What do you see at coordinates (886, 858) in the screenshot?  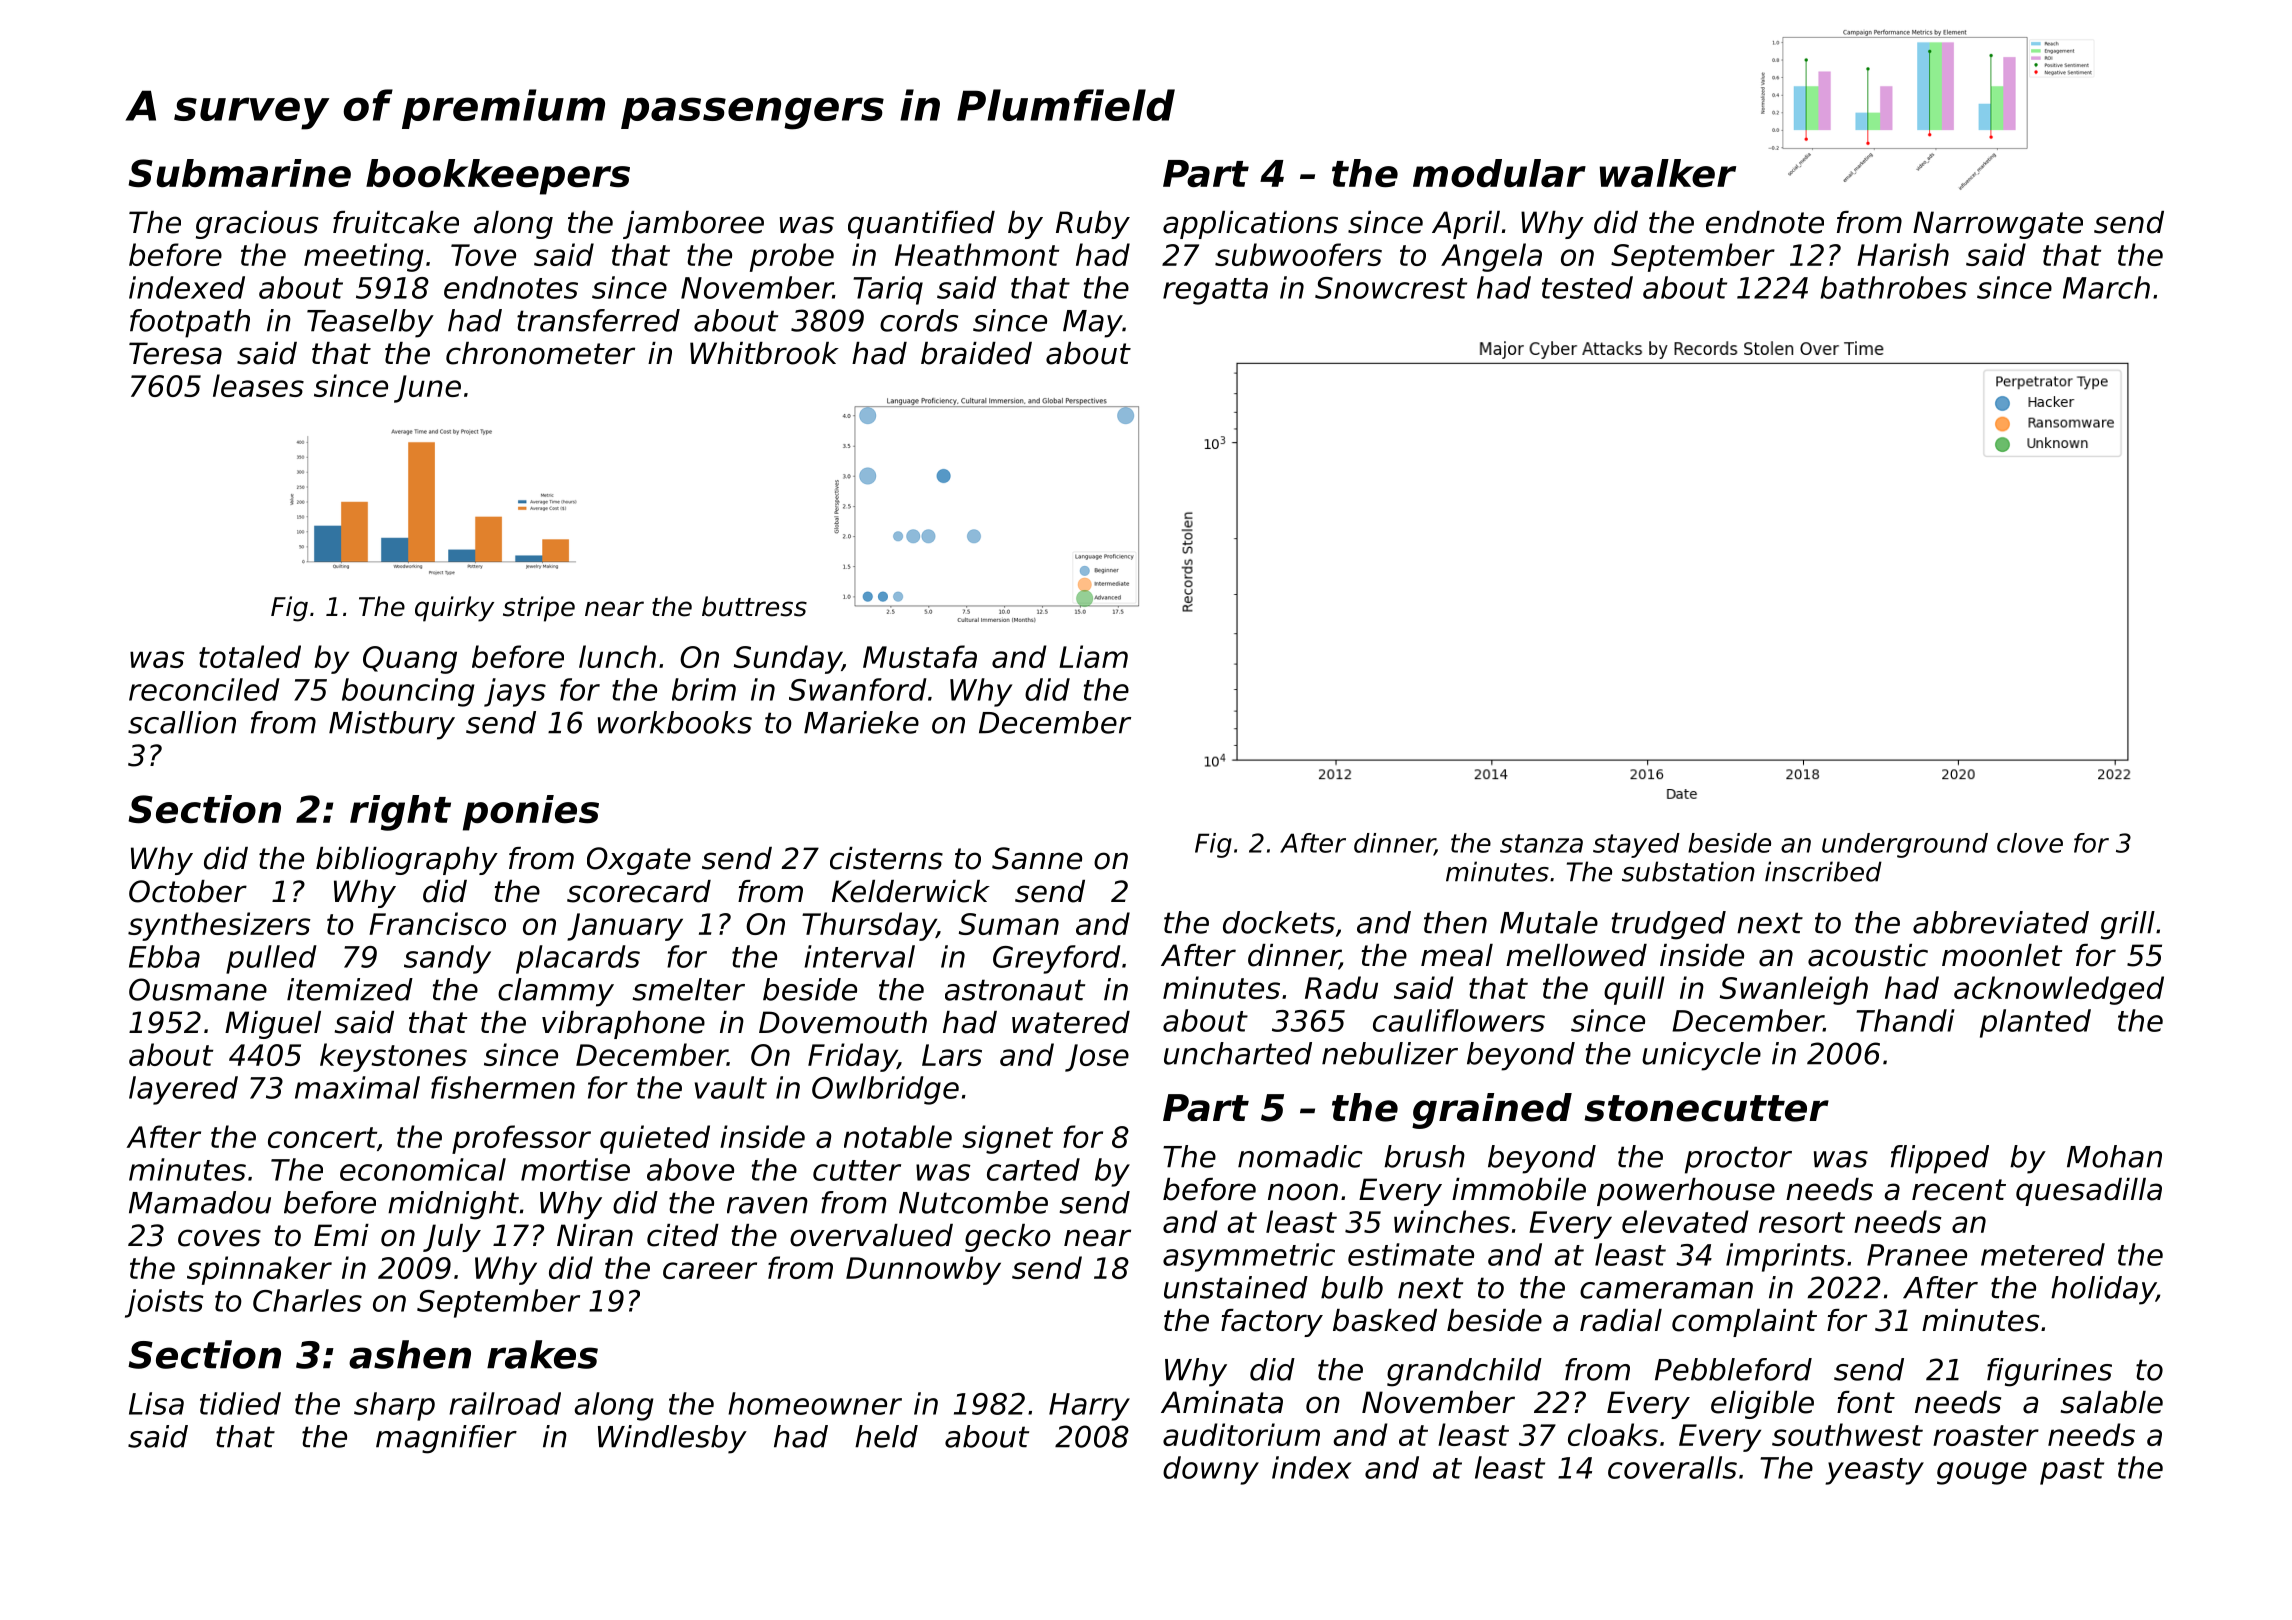 I see `cisterns` at bounding box center [886, 858].
